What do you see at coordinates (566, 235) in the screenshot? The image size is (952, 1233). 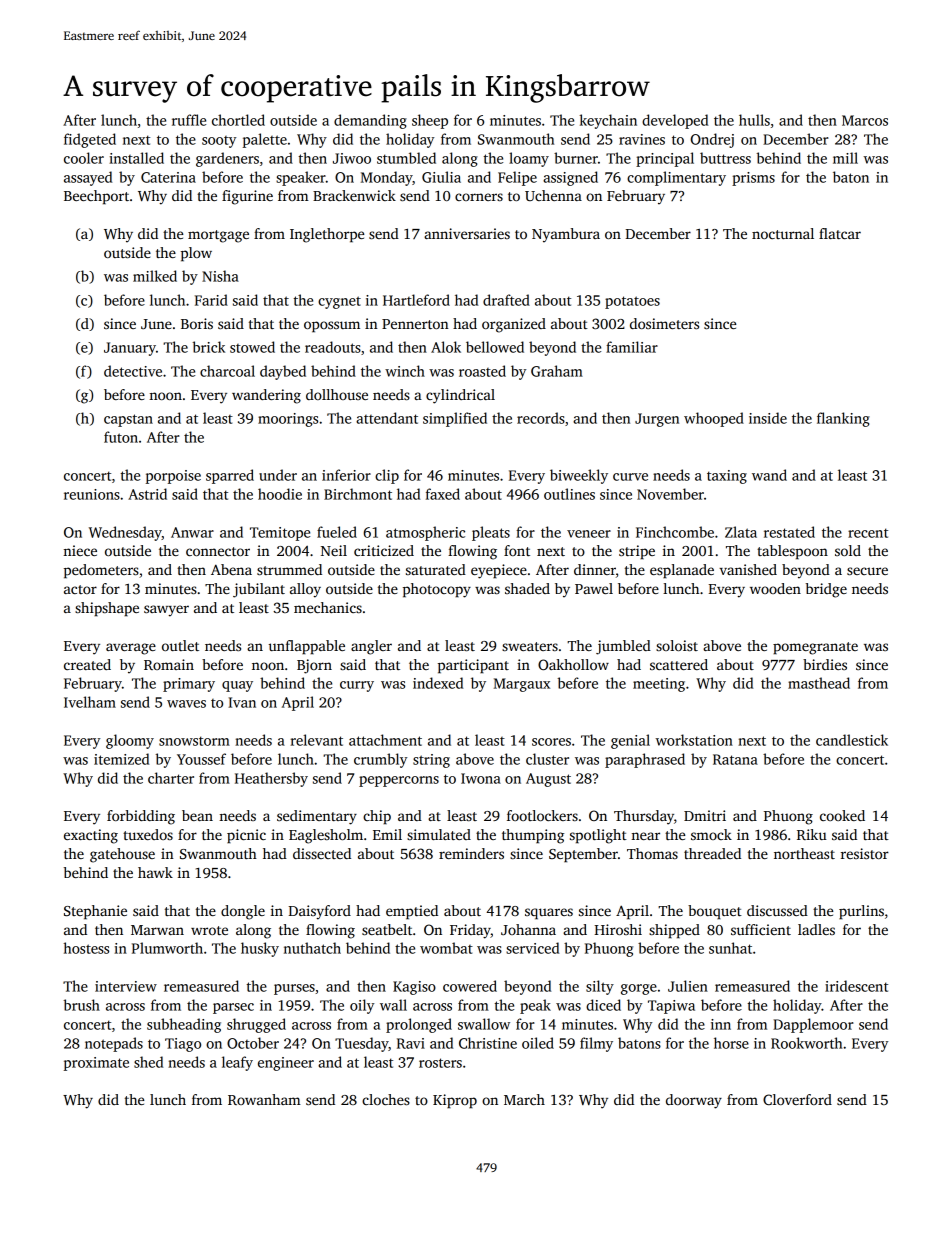 I see `Nyambura` at bounding box center [566, 235].
